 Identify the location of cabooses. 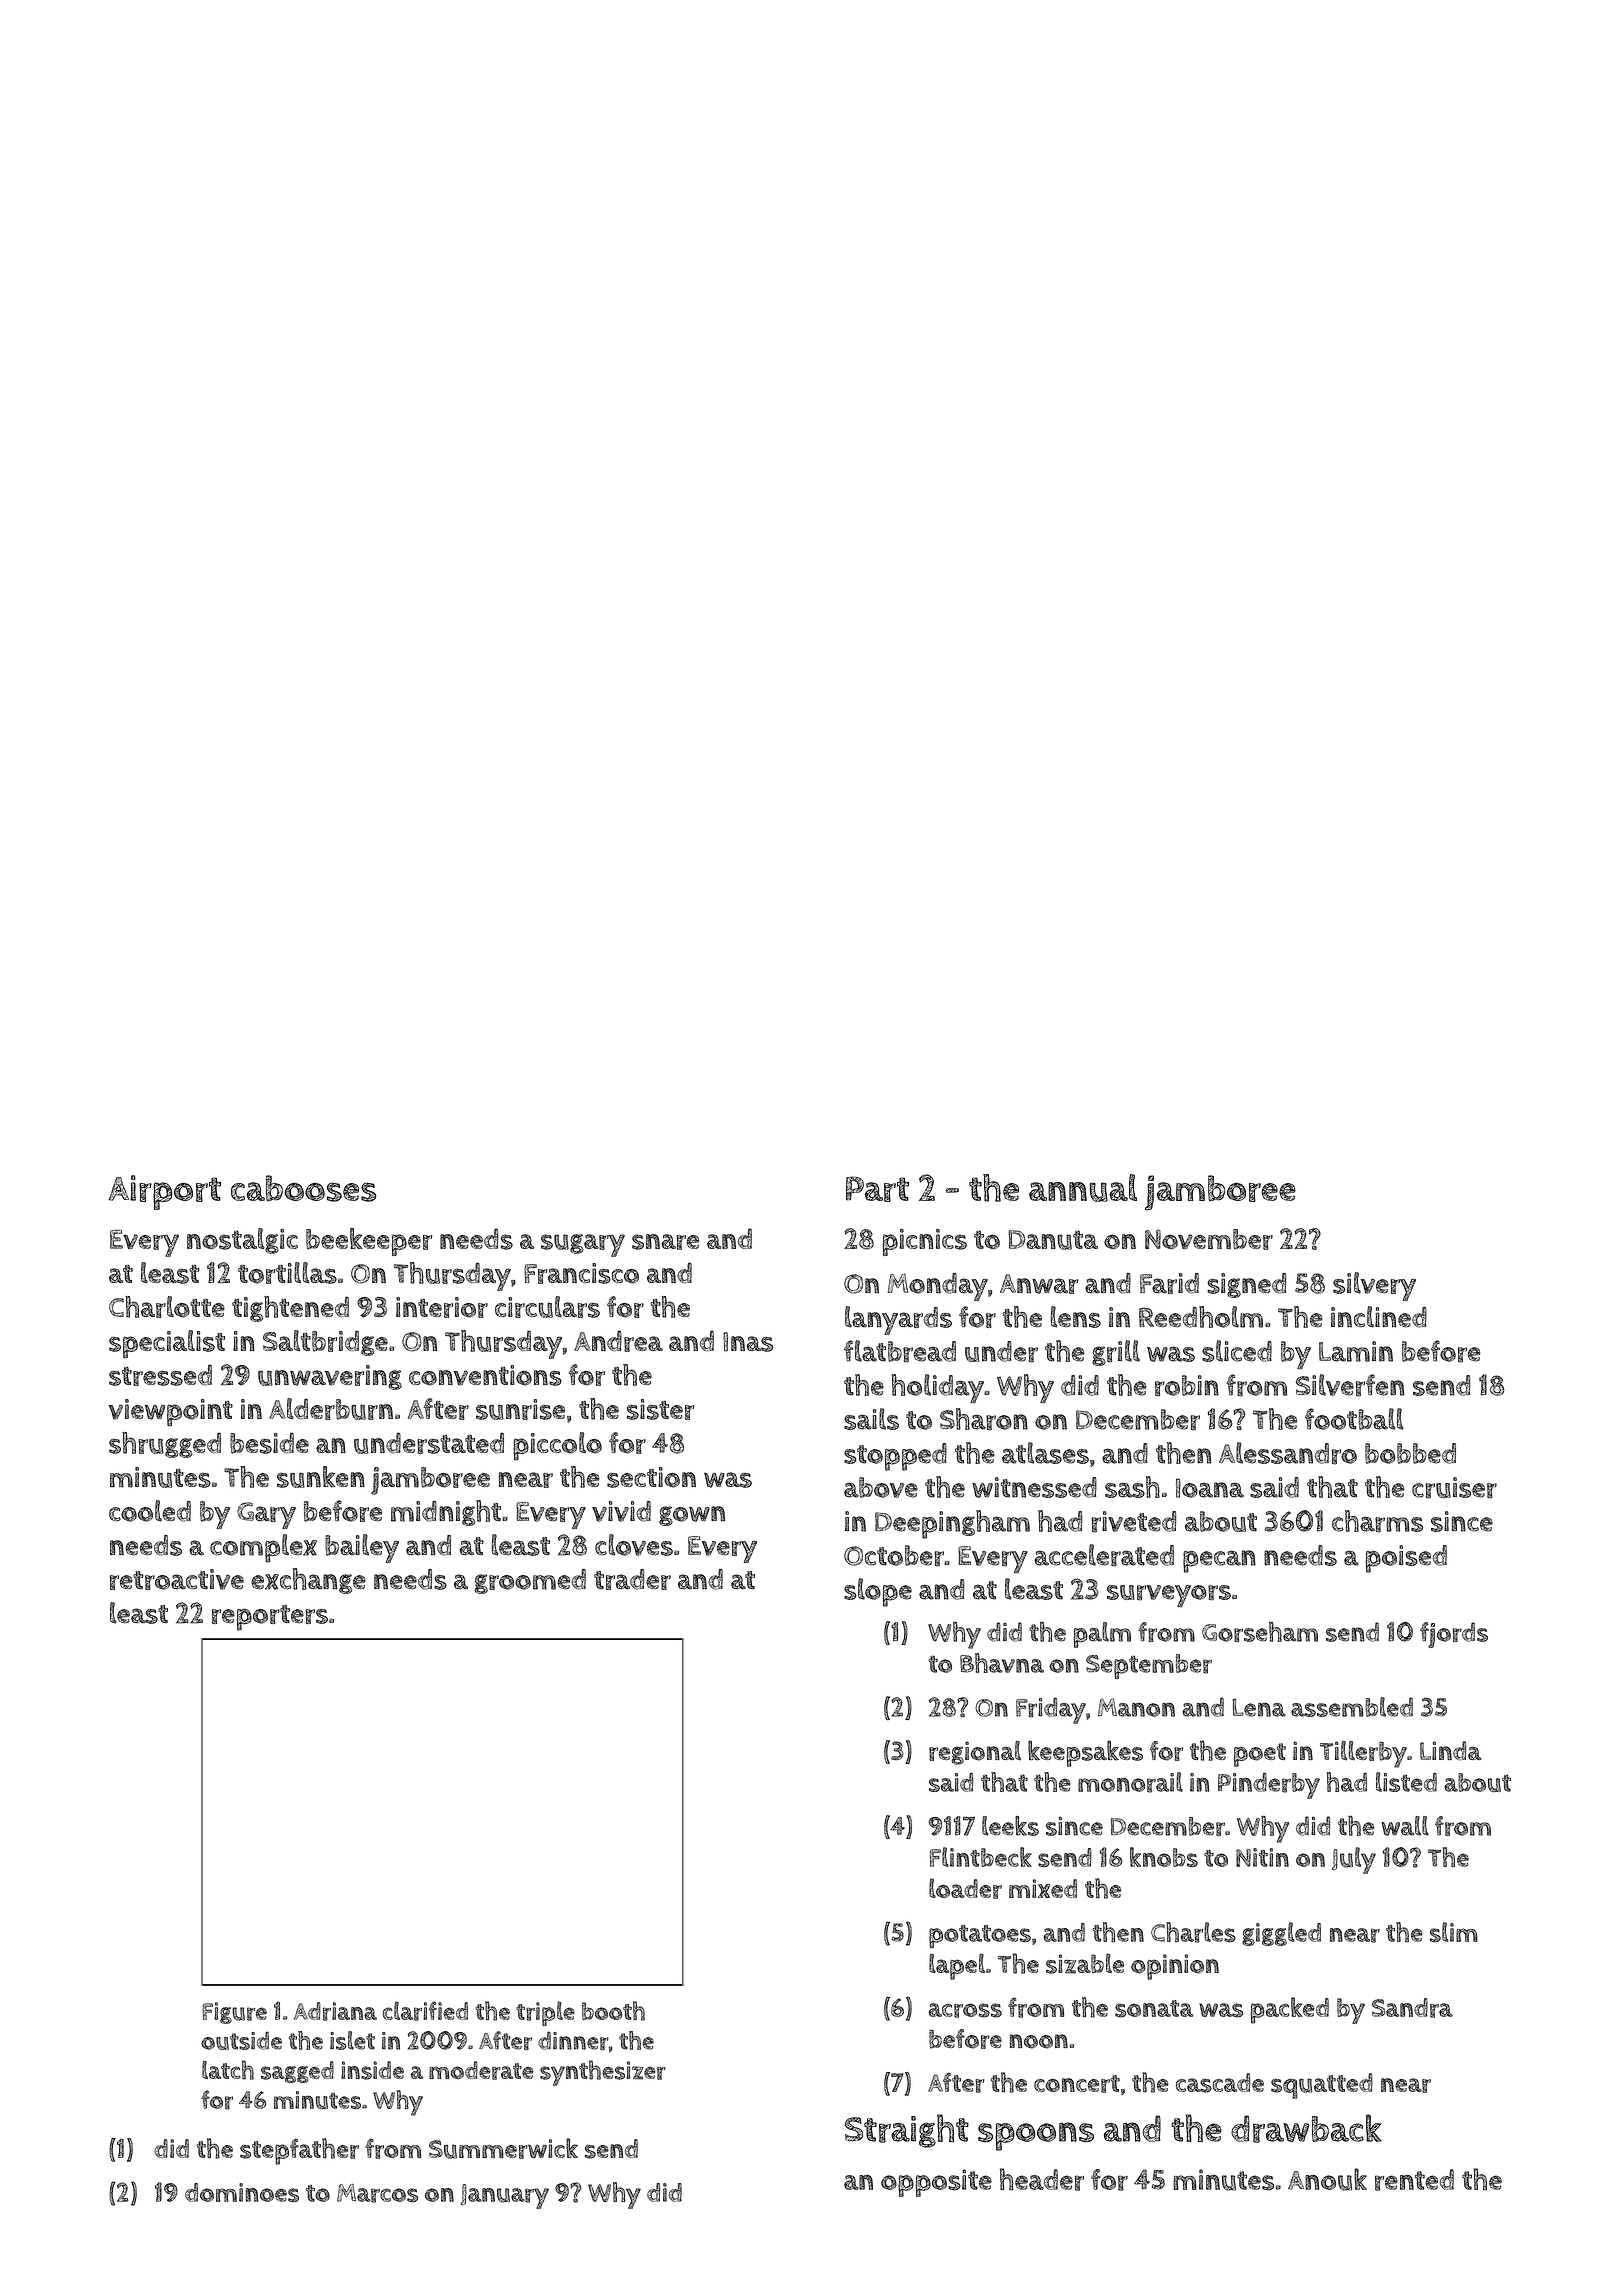
(304, 1188).
